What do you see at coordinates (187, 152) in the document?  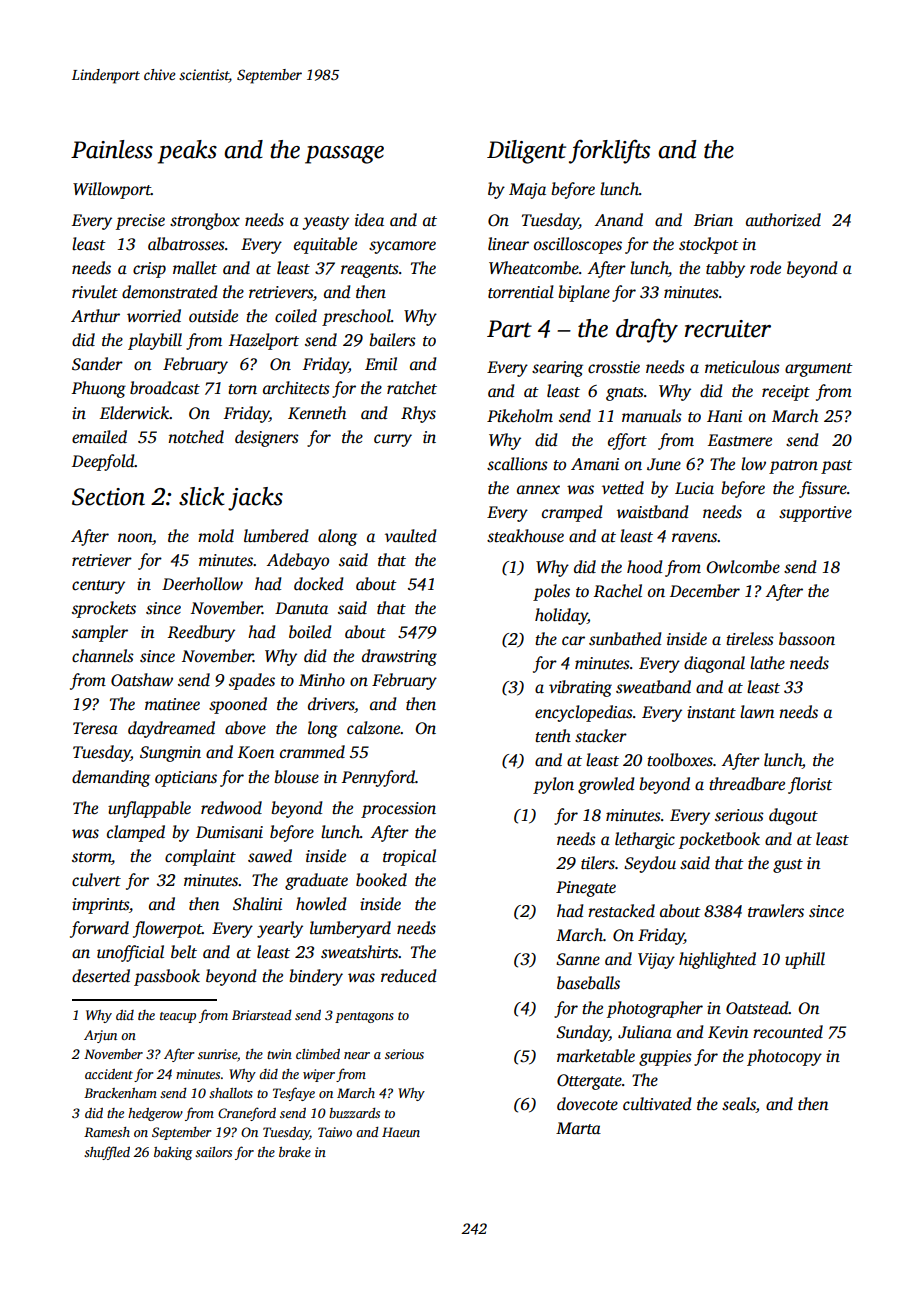 I see `peaks` at bounding box center [187, 152].
